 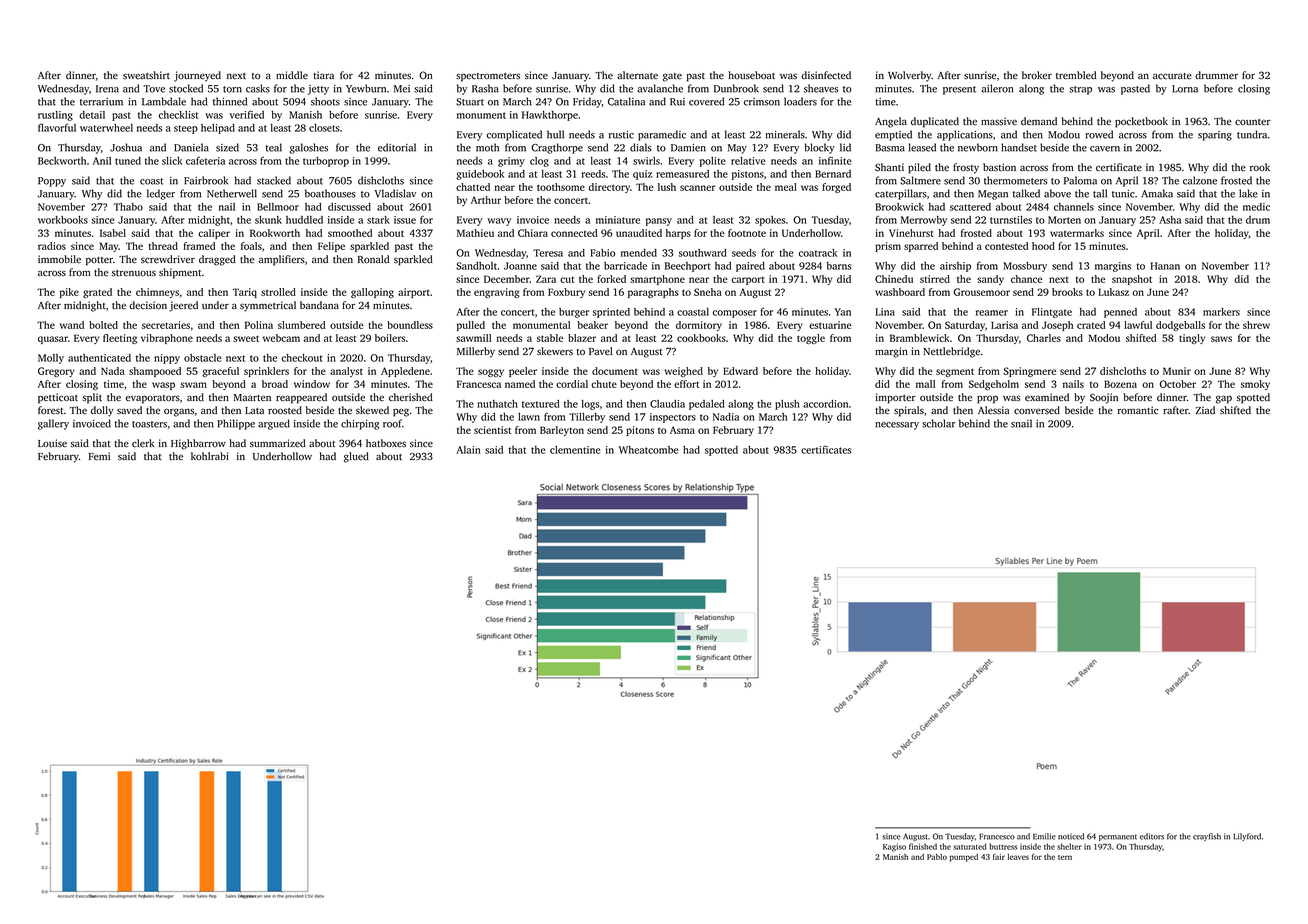 What do you see at coordinates (1152, 836) in the document?
I see `editors` at bounding box center [1152, 836].
